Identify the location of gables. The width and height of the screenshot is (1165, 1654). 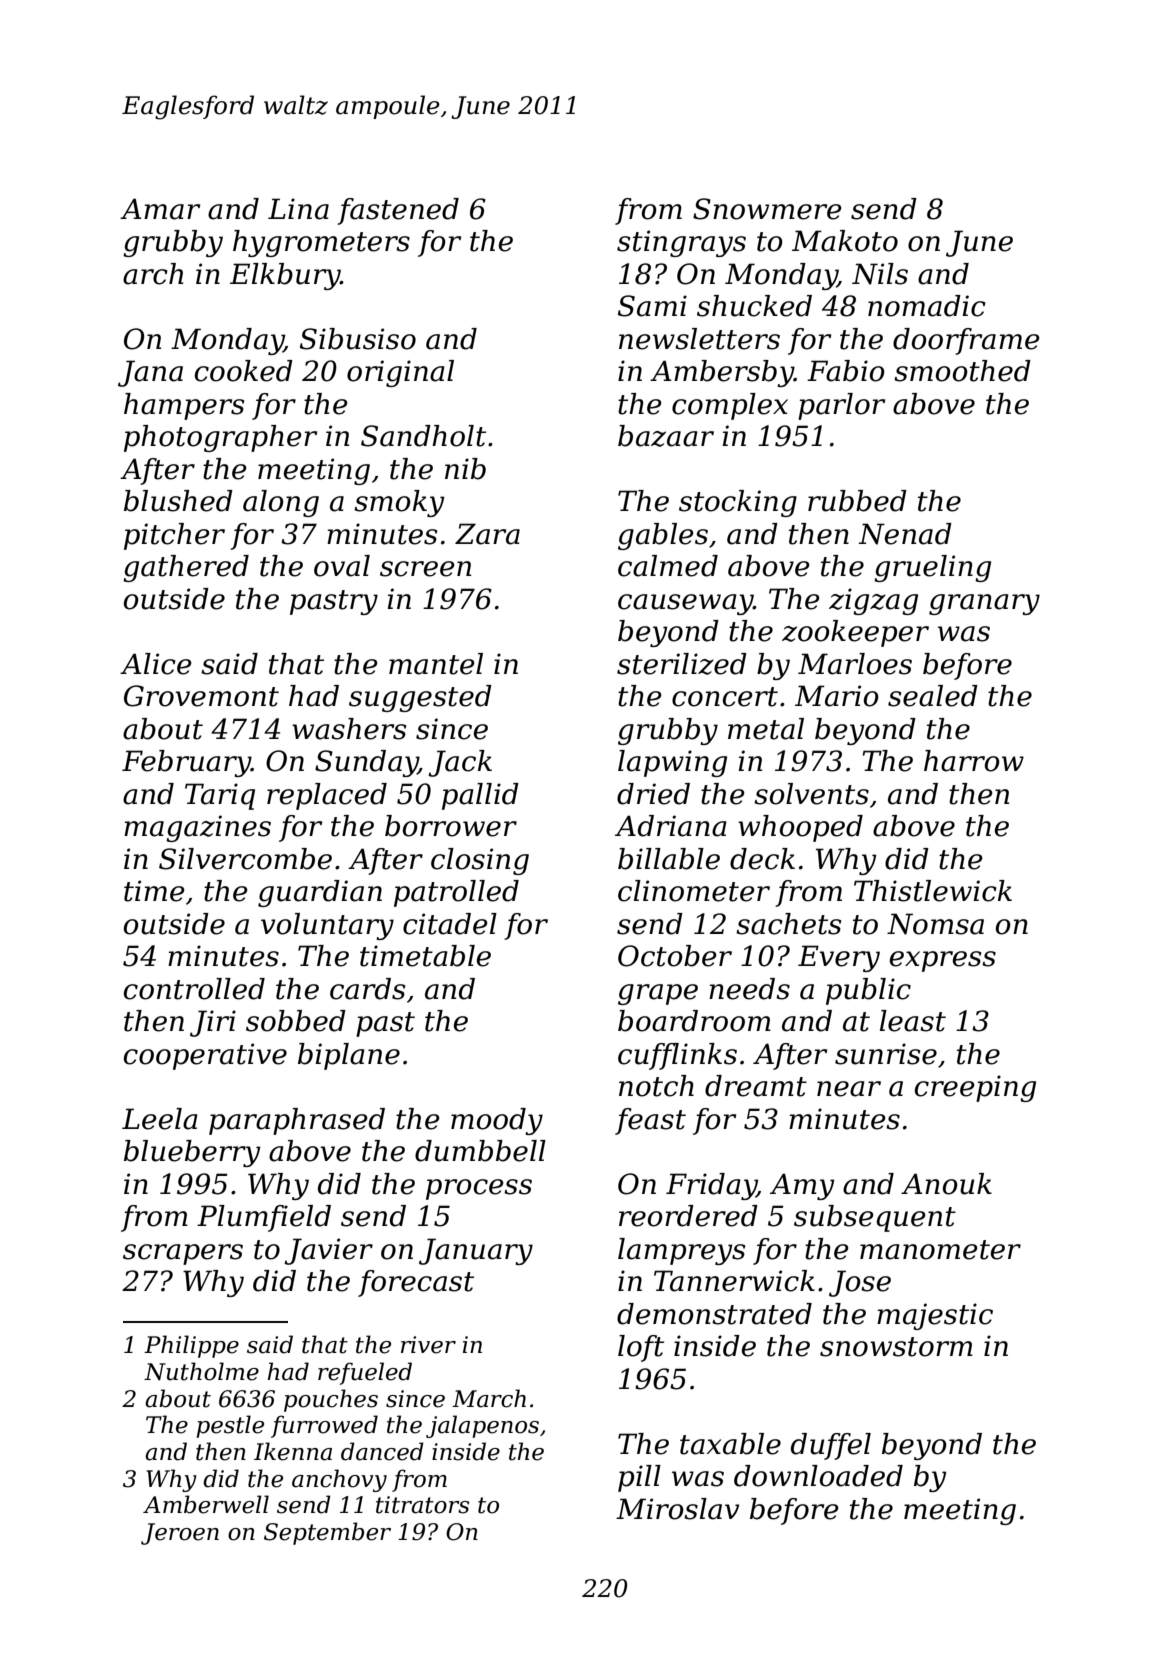
(663, 536).
